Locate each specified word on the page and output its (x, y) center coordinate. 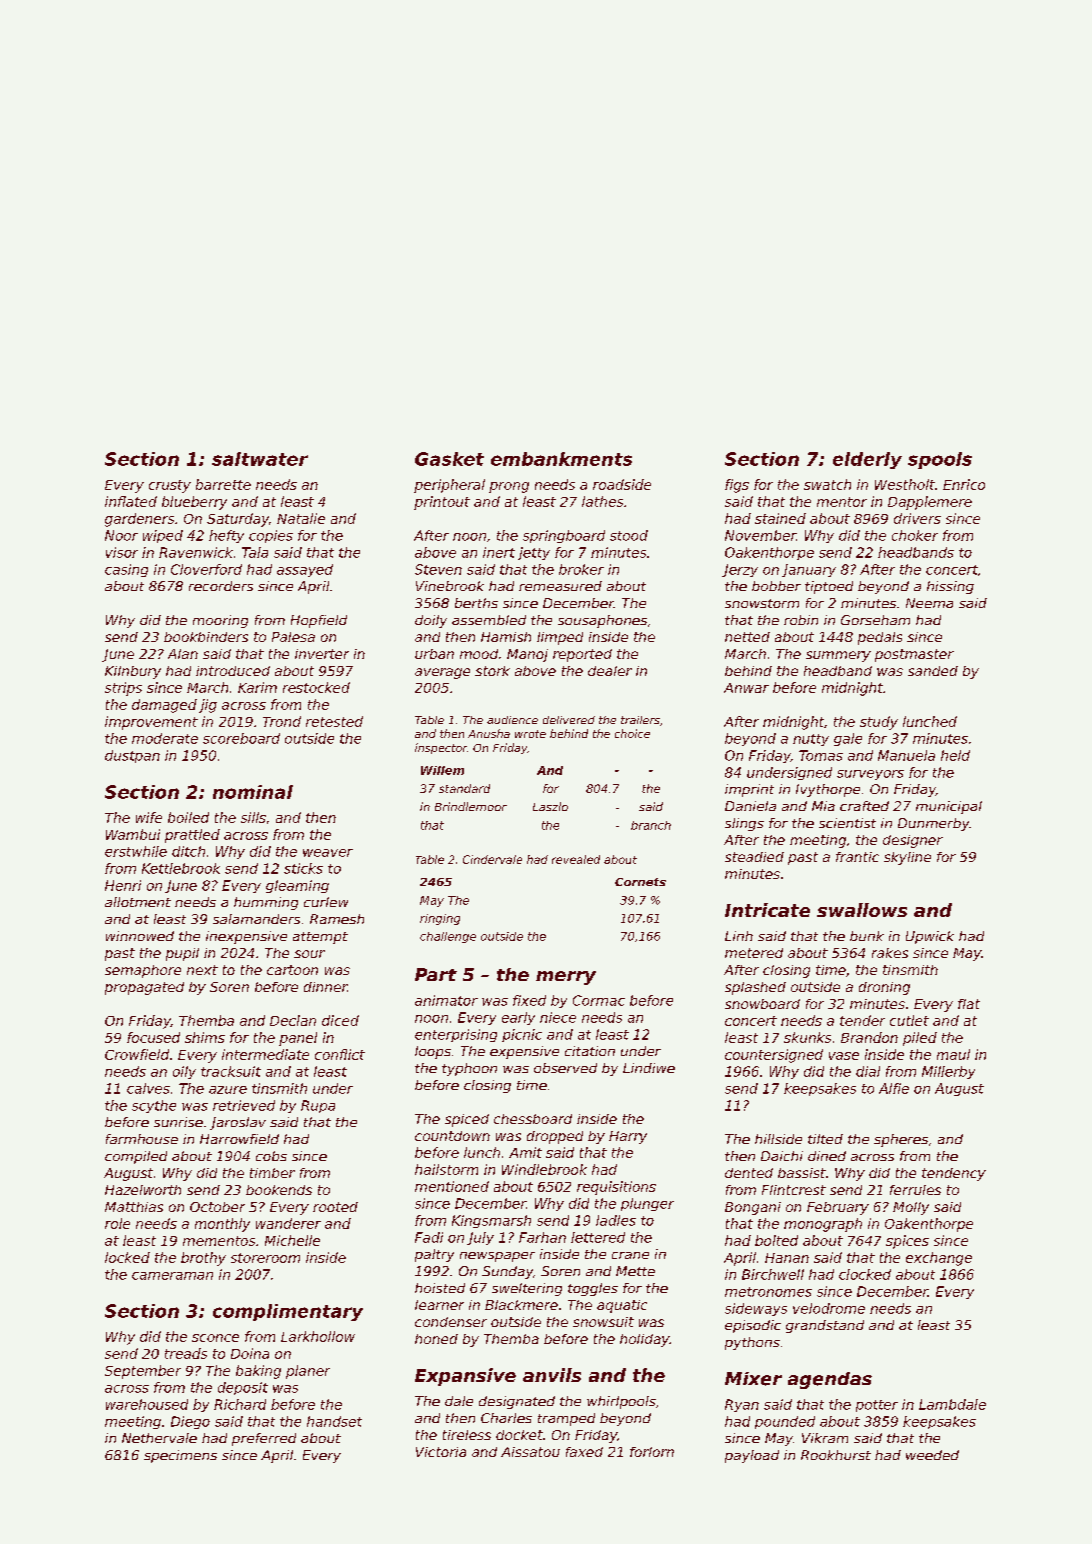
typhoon (469, 1069)
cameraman (172, 1276)
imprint (749, 790)
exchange (939, 1259)
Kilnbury (133, 672)
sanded (933, 671)
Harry (628, 1137)
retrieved (244, 1105)
